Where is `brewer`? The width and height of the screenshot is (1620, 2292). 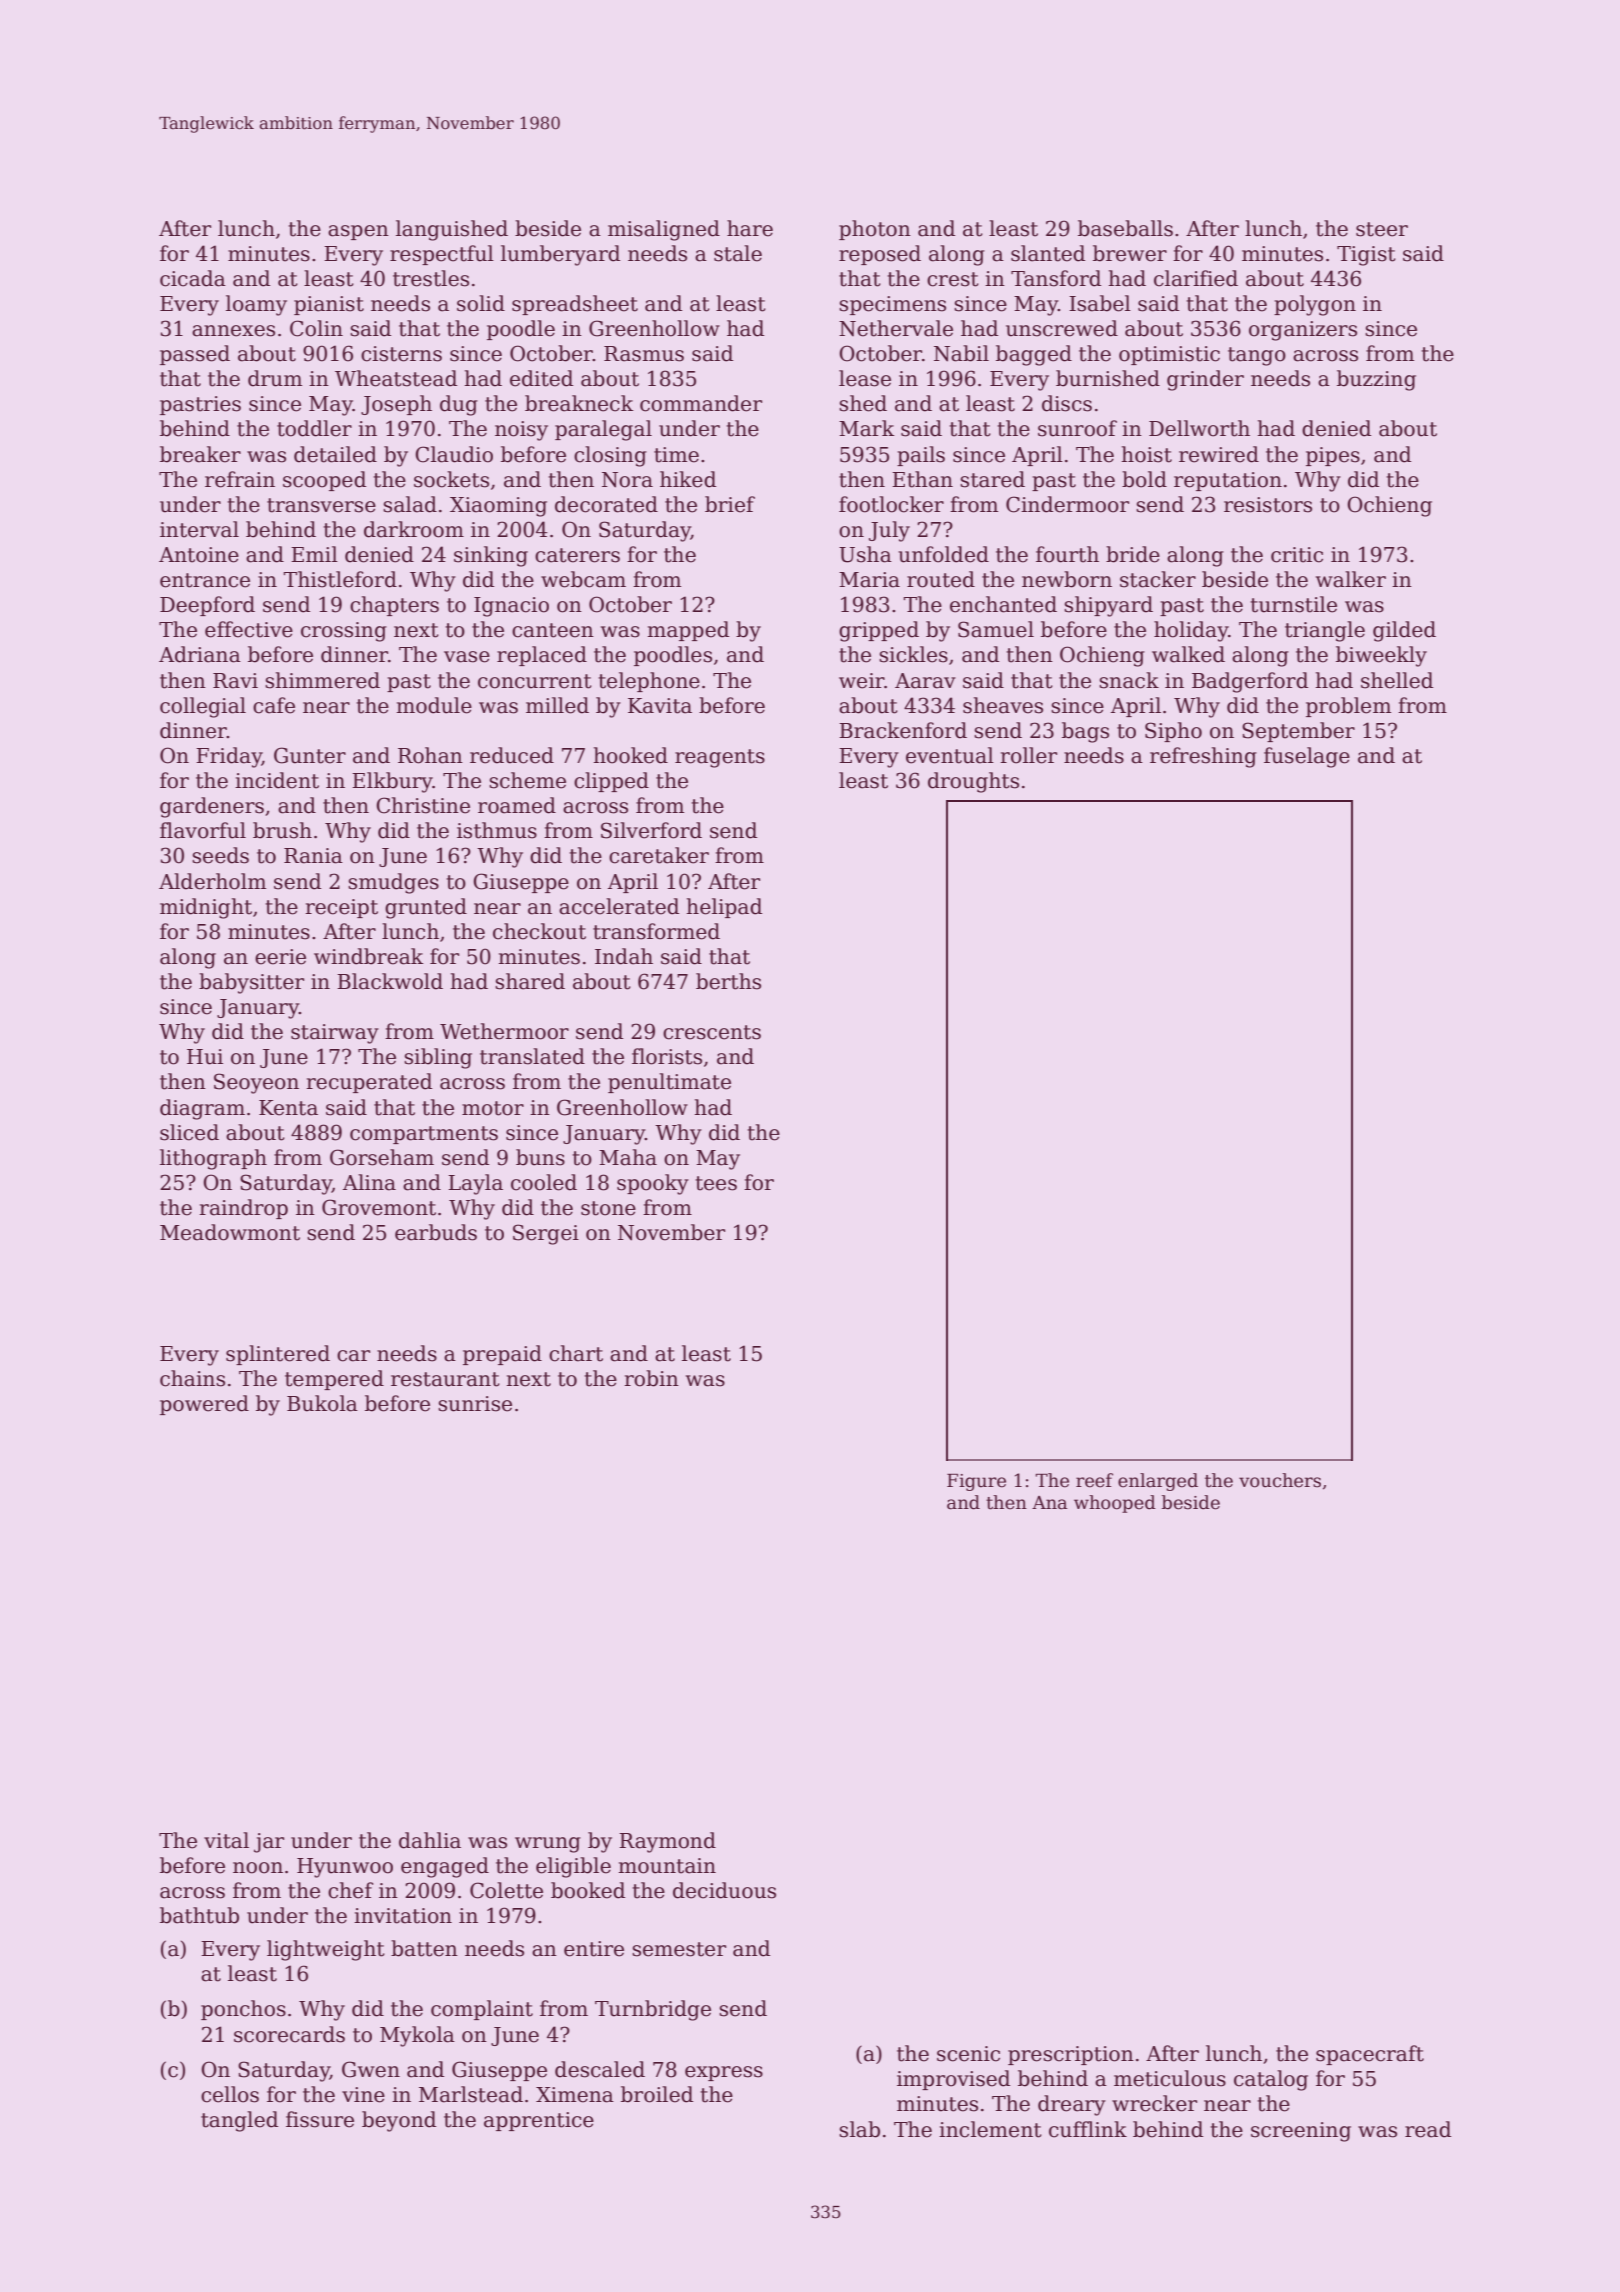
brewer is located at coordinates (1130, 253).
